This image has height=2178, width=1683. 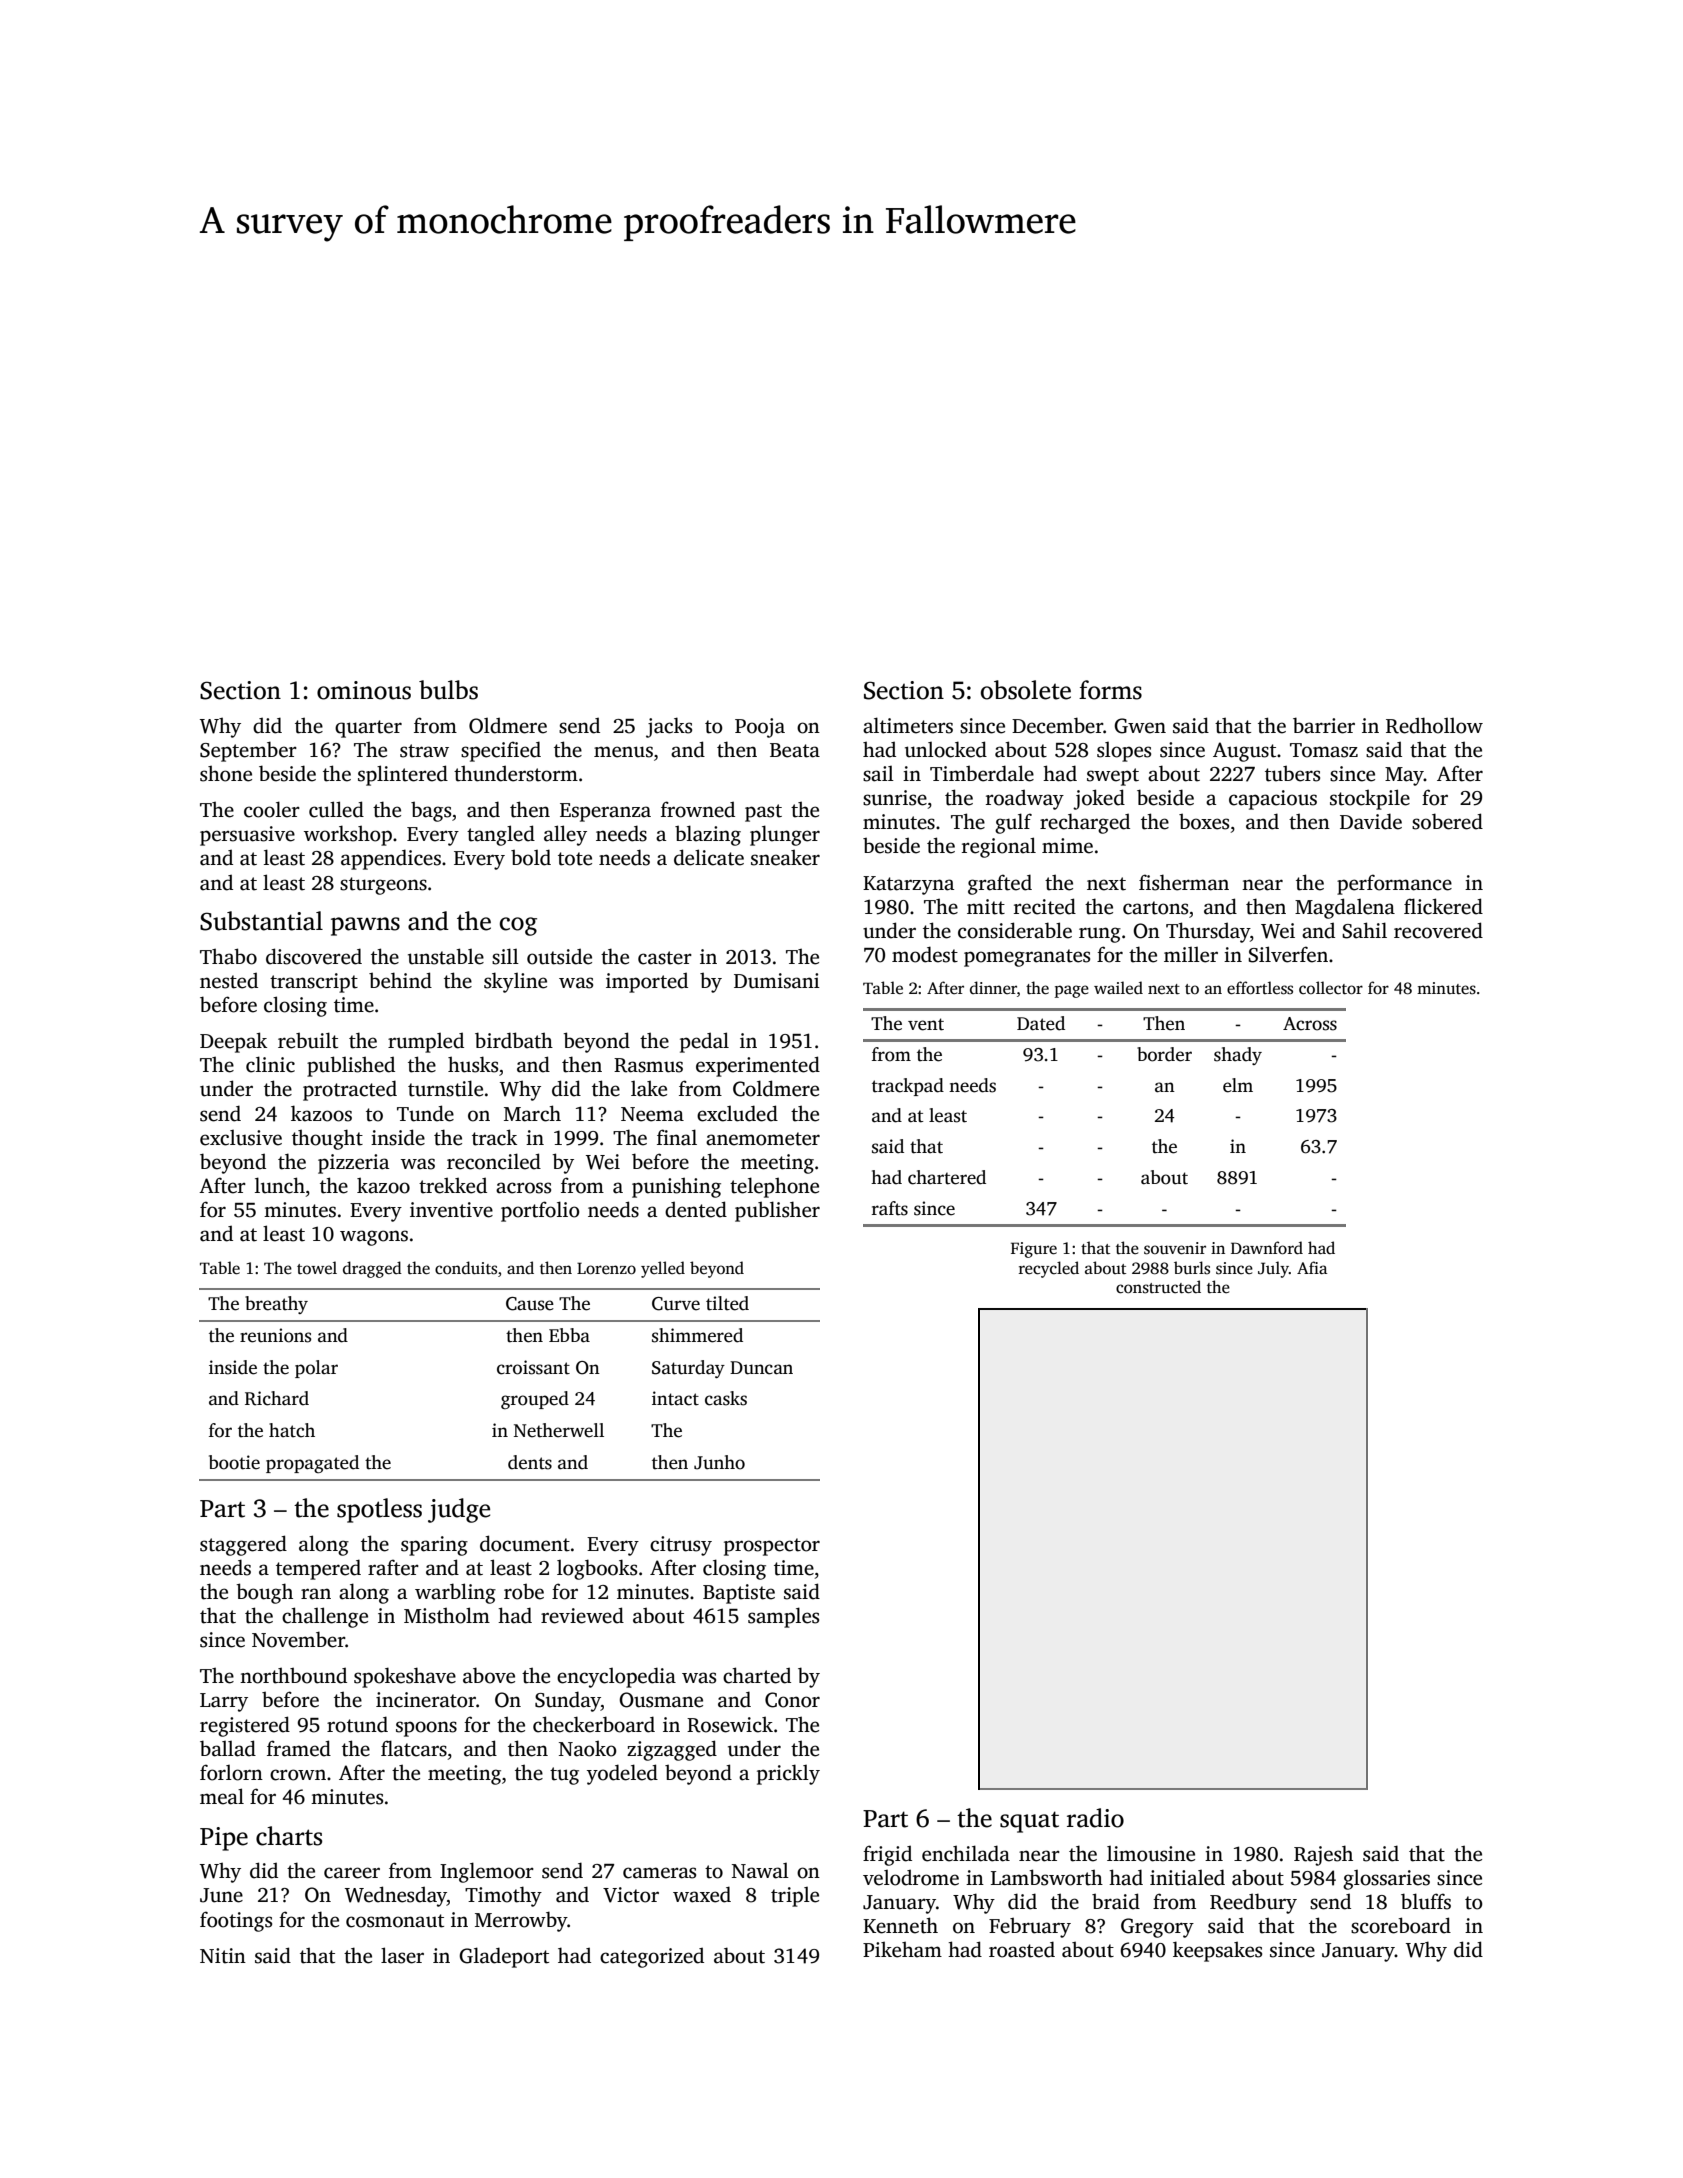 I want to click on Afia, so click(x=1312, y=1267).
